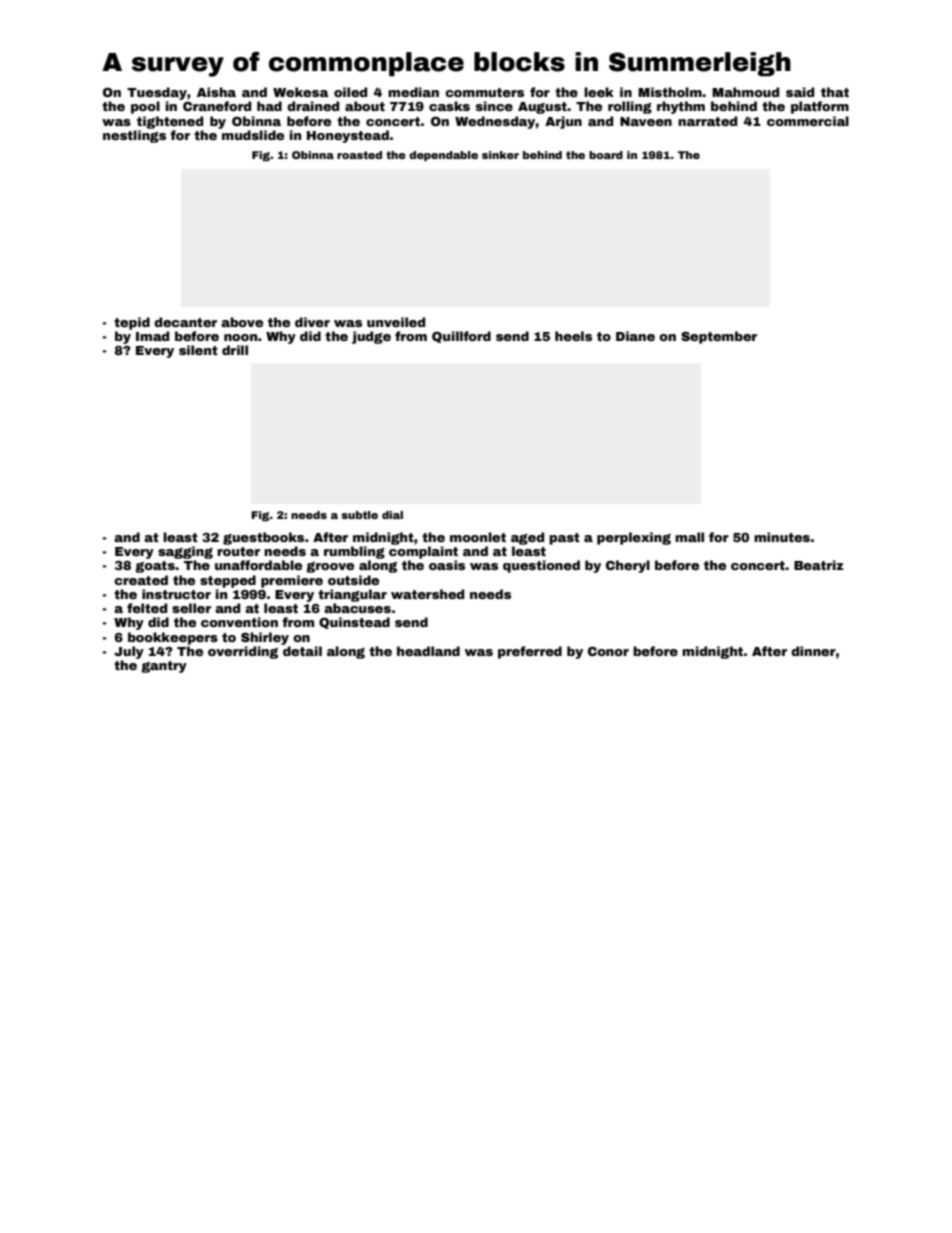 This screenshot has height=1233, width=952. What do you see at coordinates (198, 350) in the screenshot?
I see `silent` at bounding box center [198, 350].
